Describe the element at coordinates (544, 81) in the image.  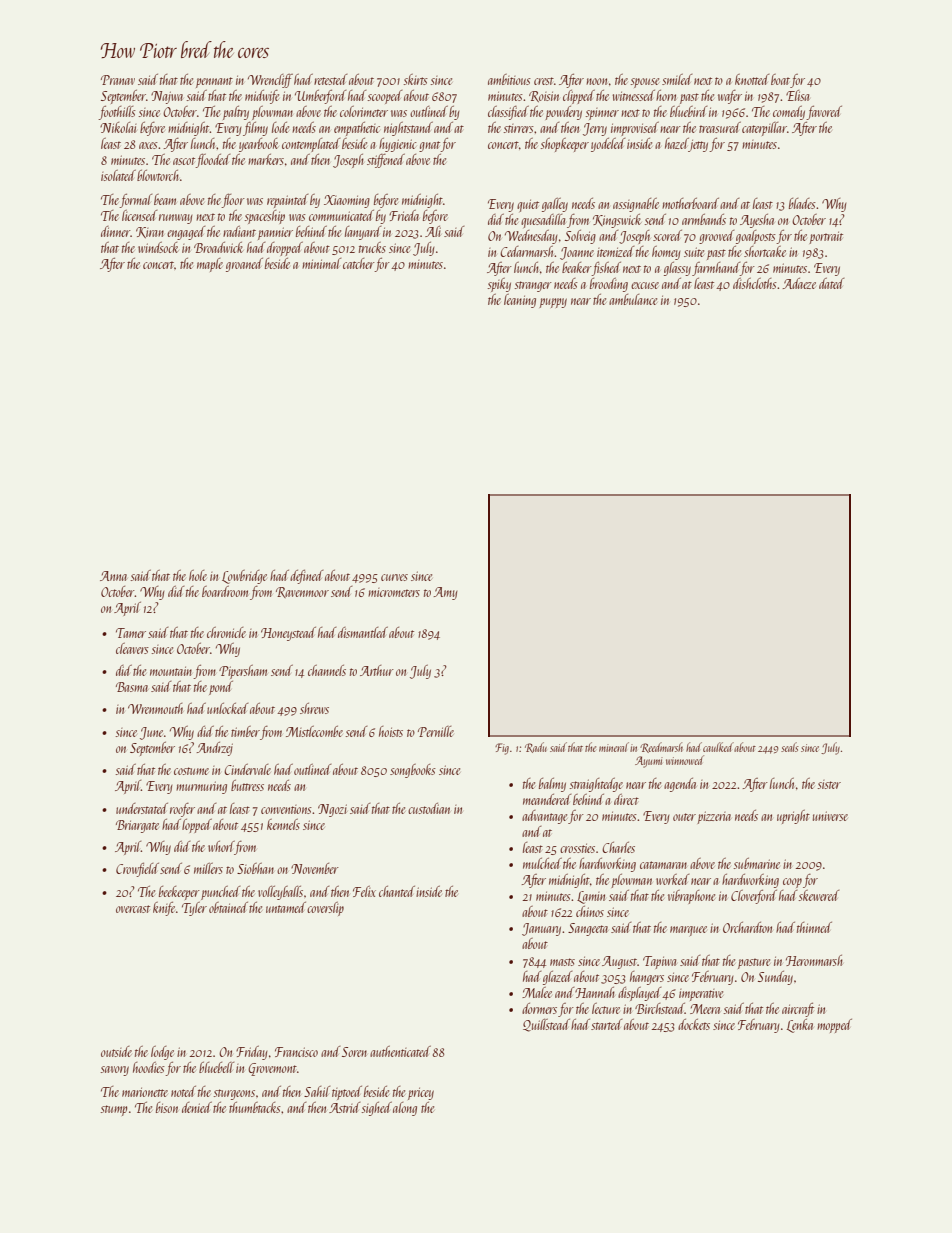
I see `crest` at that location.
